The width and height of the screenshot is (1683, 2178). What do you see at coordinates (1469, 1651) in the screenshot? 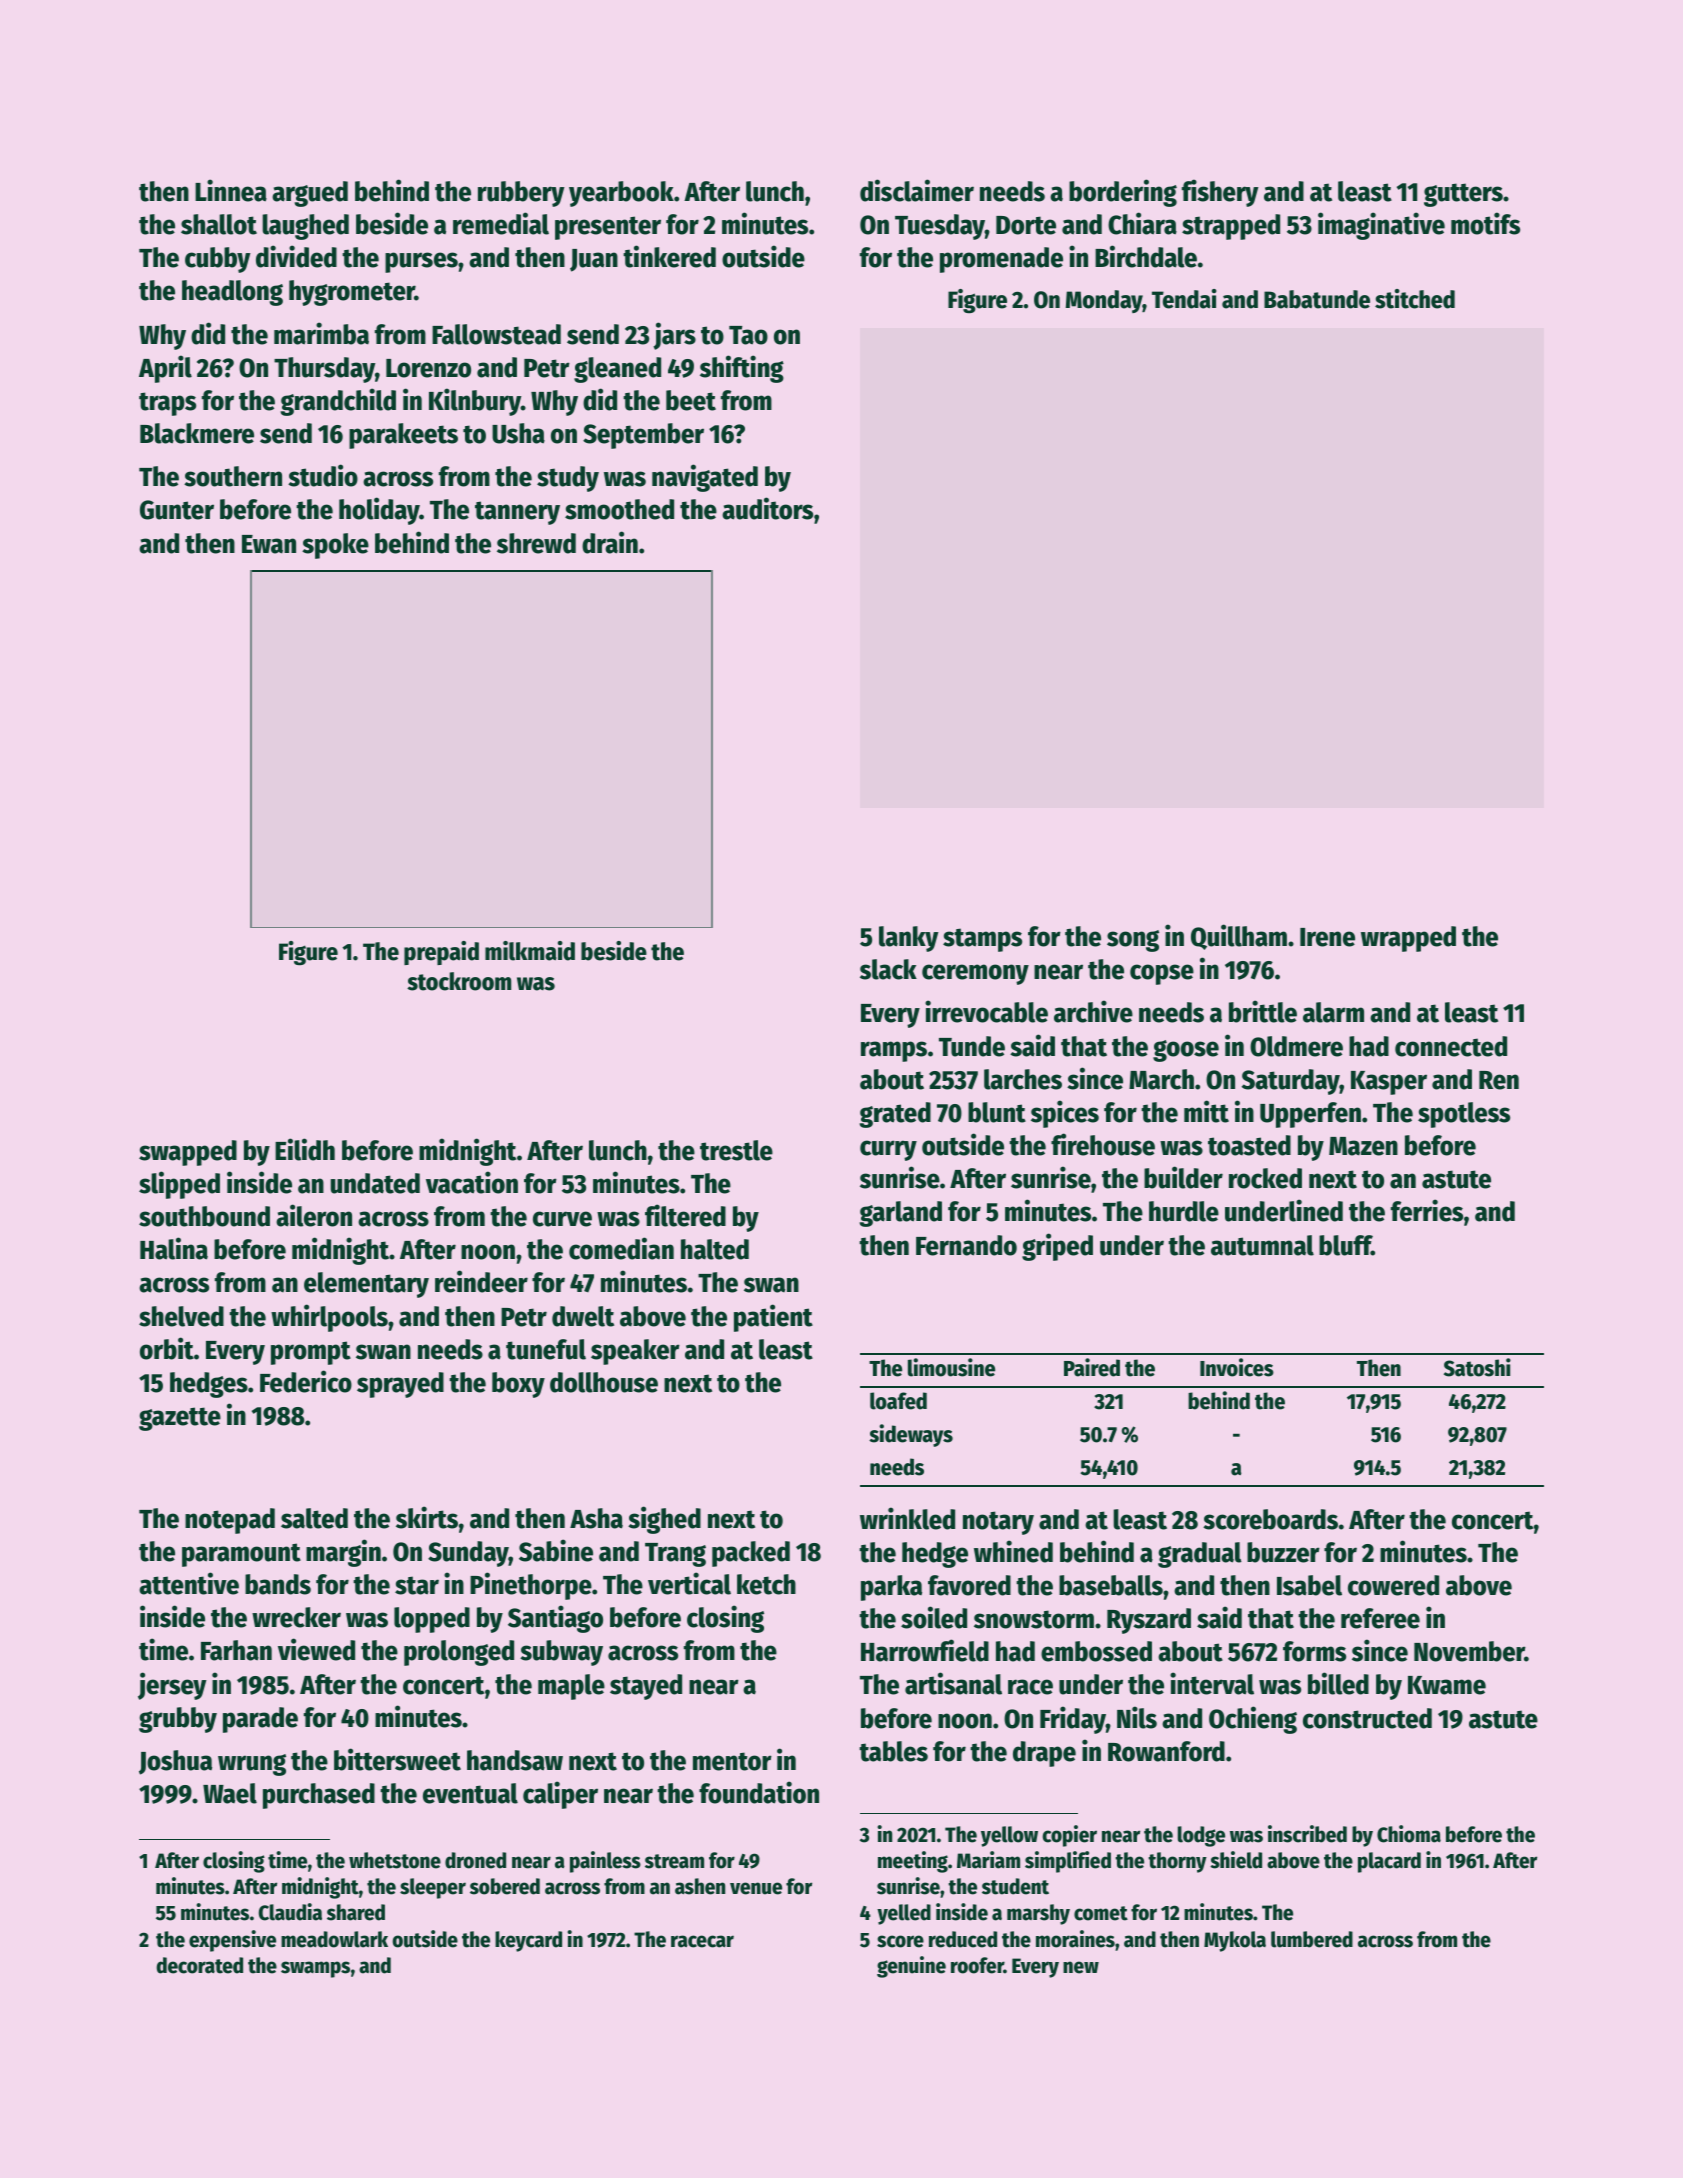
I see `November` at bounding box center [1469, 1651].
